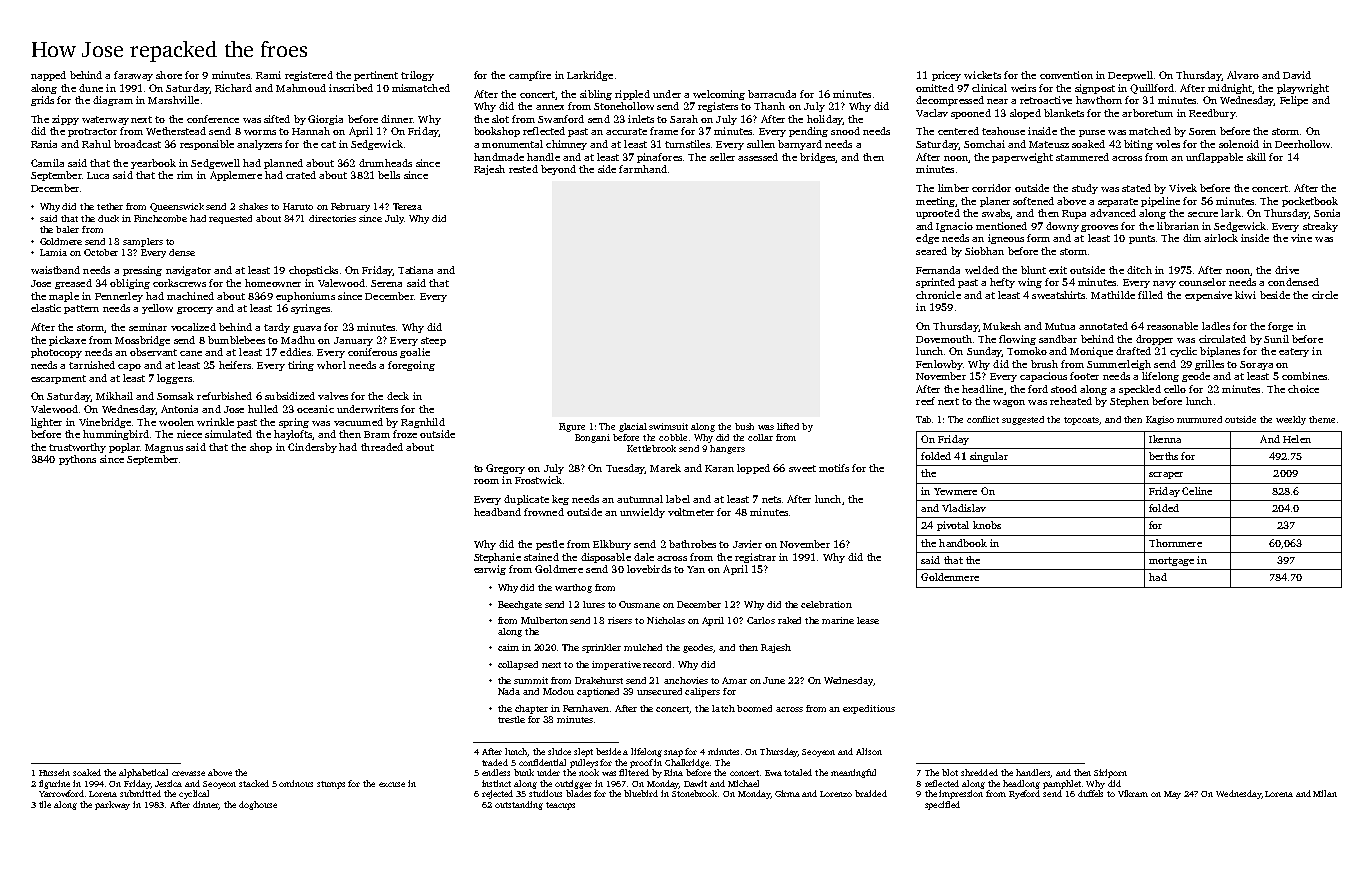  What do you see at coordinates (48, 76) in the document?
I see `napped` at bounding box center [48, 76].
